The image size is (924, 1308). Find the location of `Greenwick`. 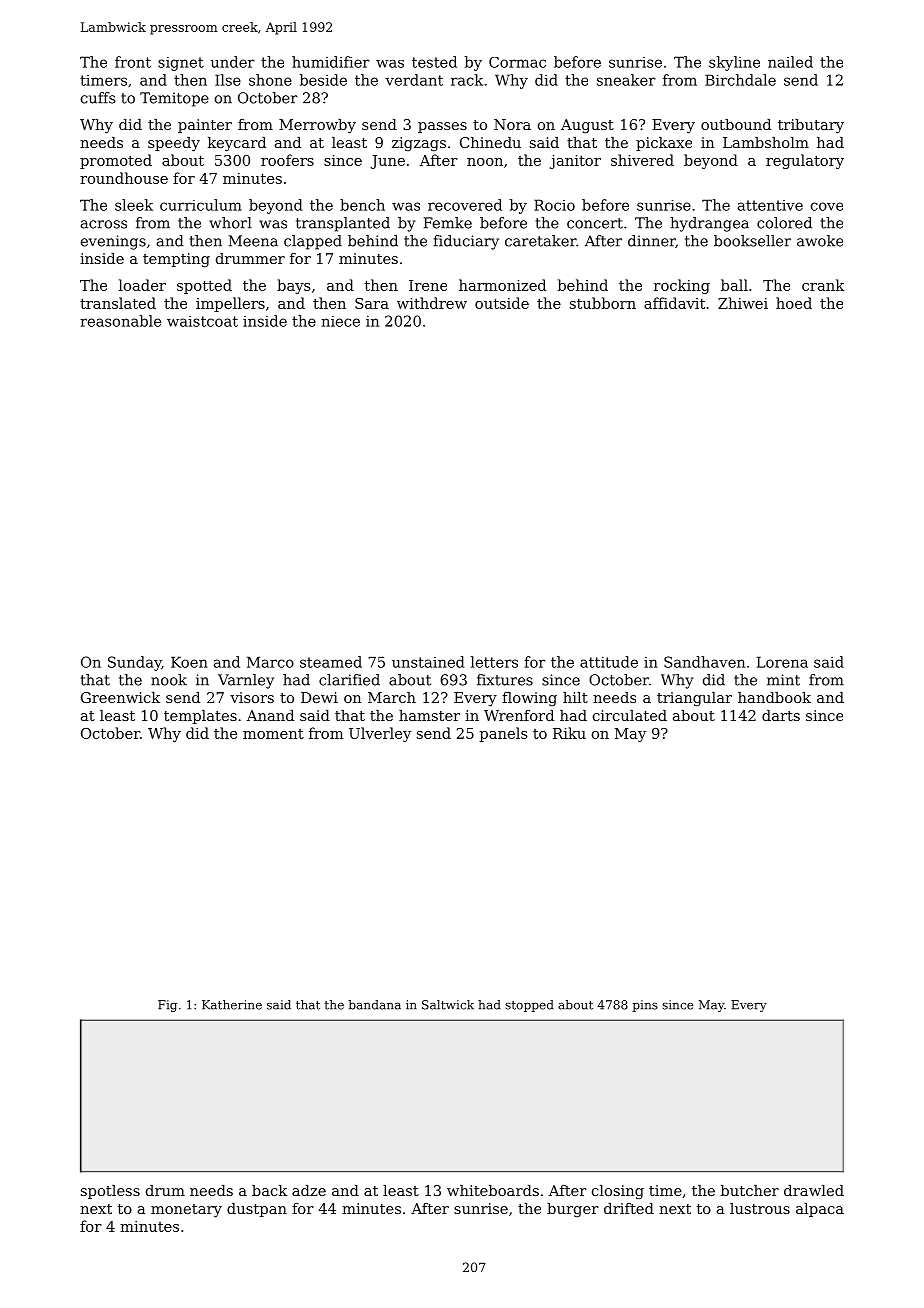

Greenwick is located at coordinates (120, 697).
